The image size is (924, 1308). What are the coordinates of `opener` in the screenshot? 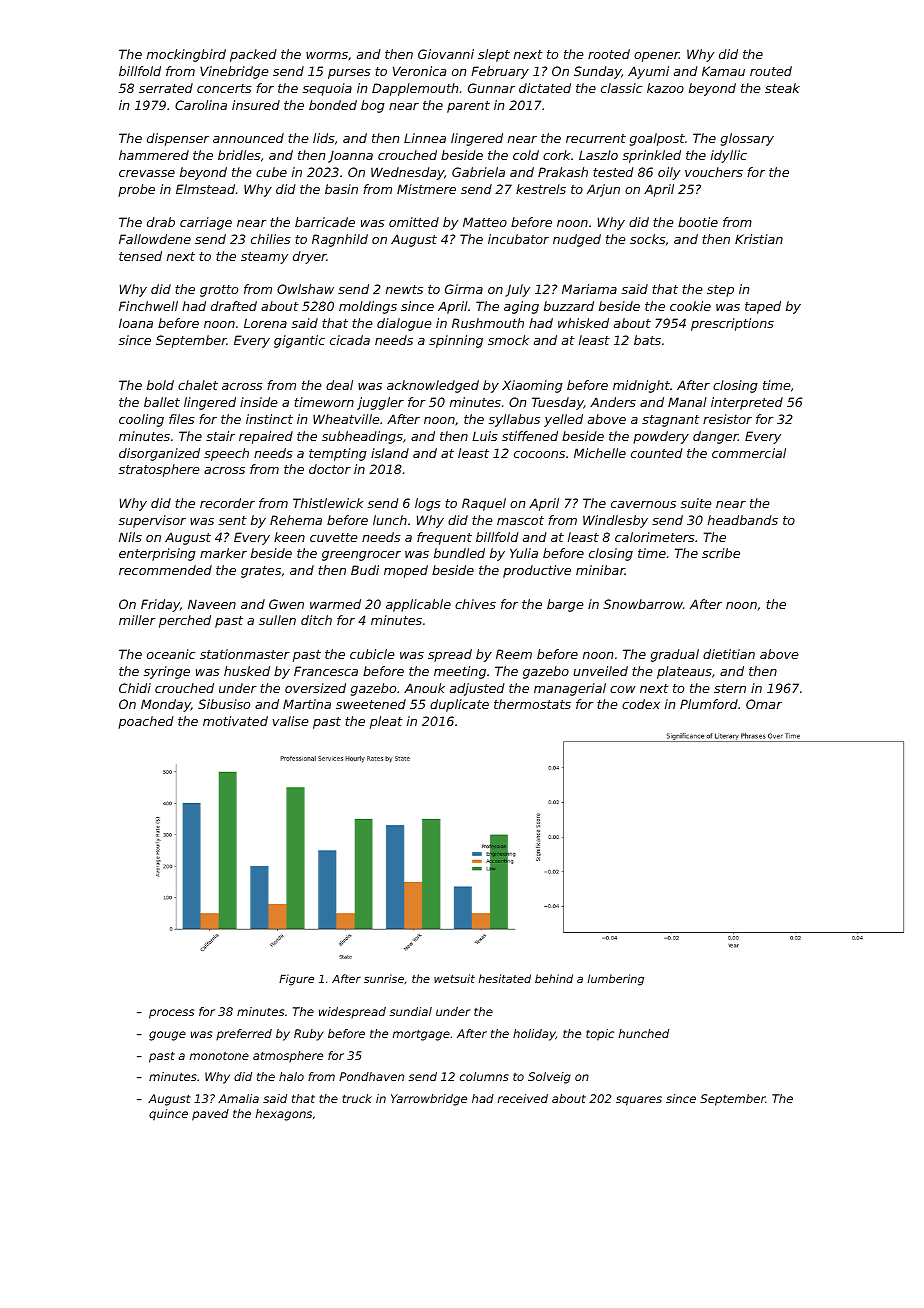 It's located at (656, 57).
